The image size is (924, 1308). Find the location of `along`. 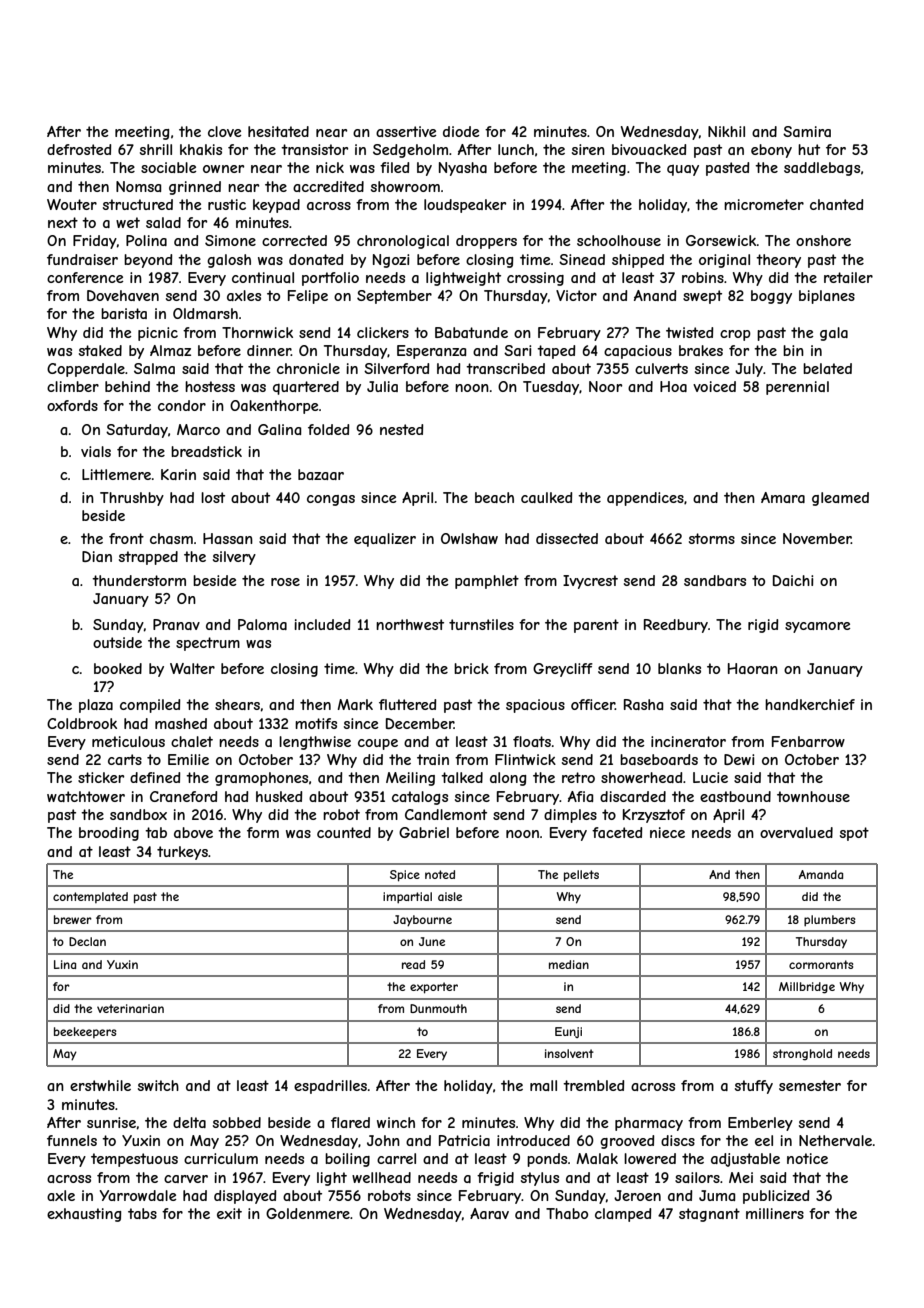

along is located at coordinates (508, 779).
